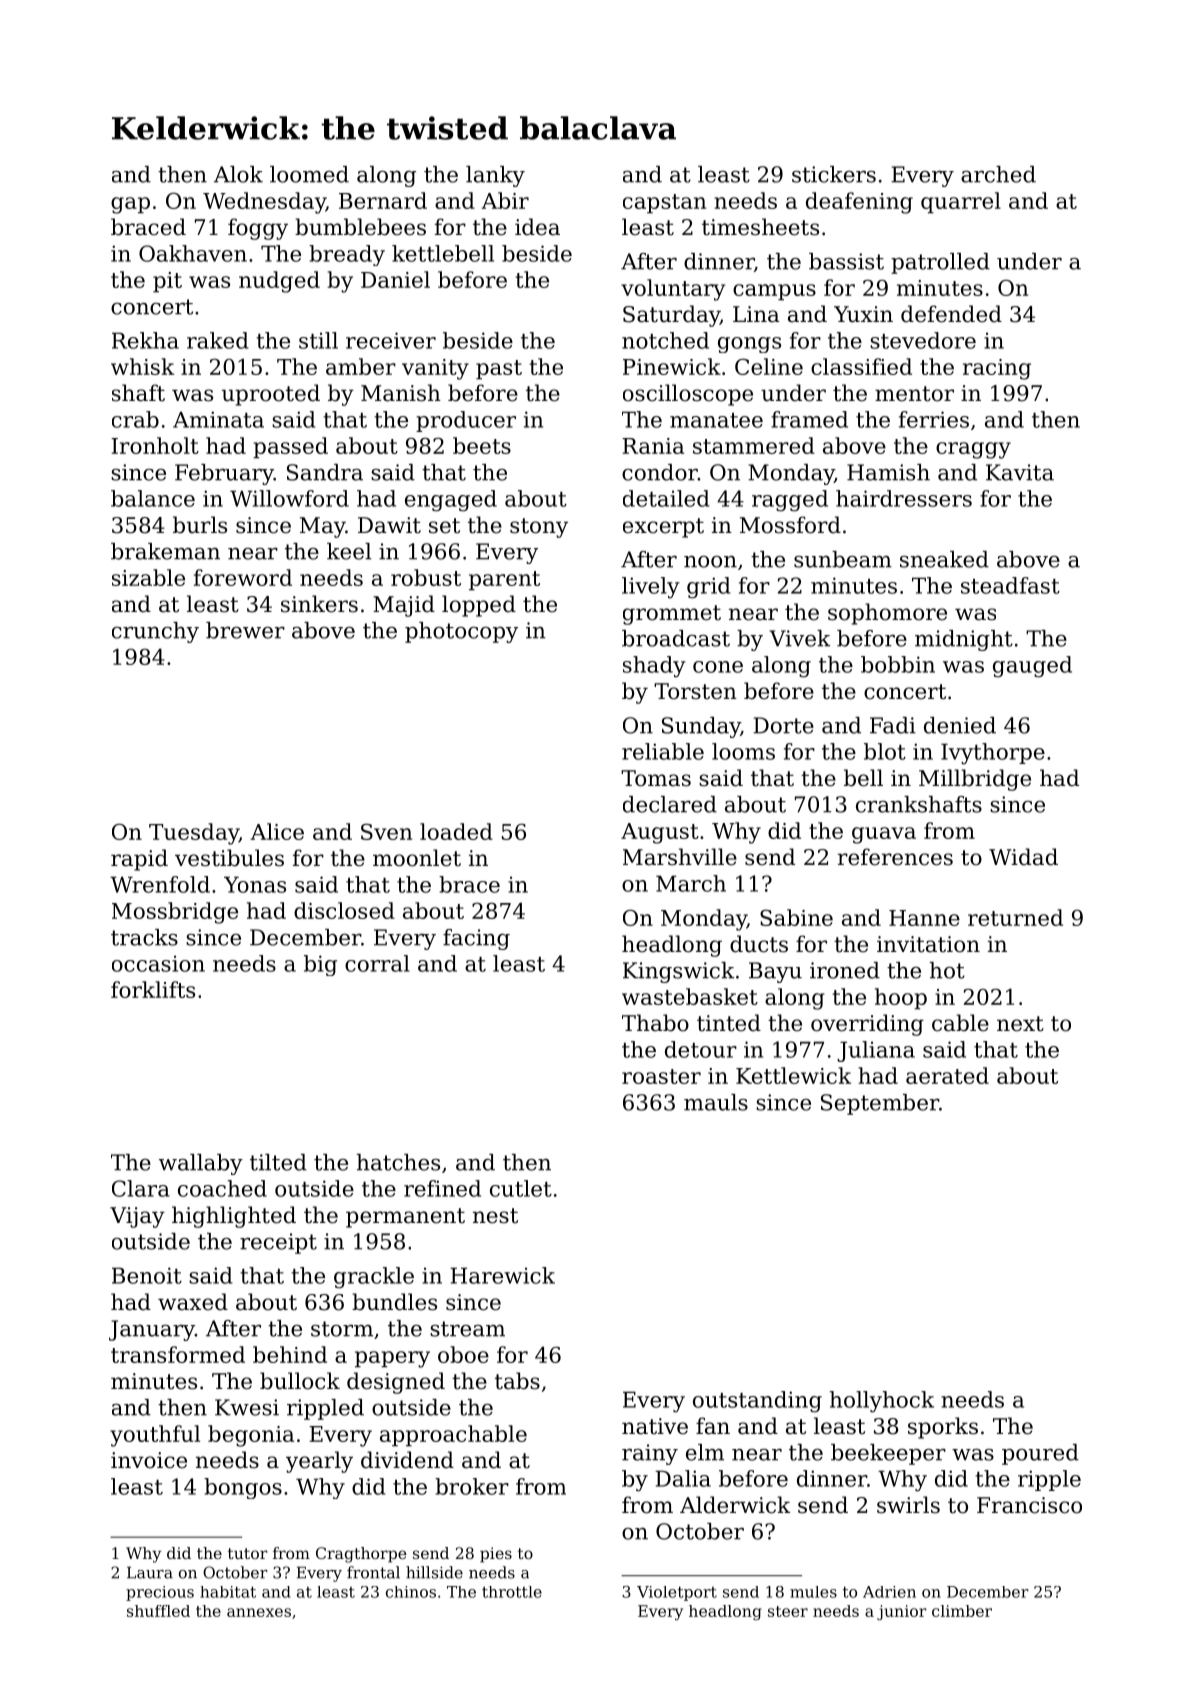 This page has width=1196, height=1692. I want to click on sporks, so click(943, 1428).
